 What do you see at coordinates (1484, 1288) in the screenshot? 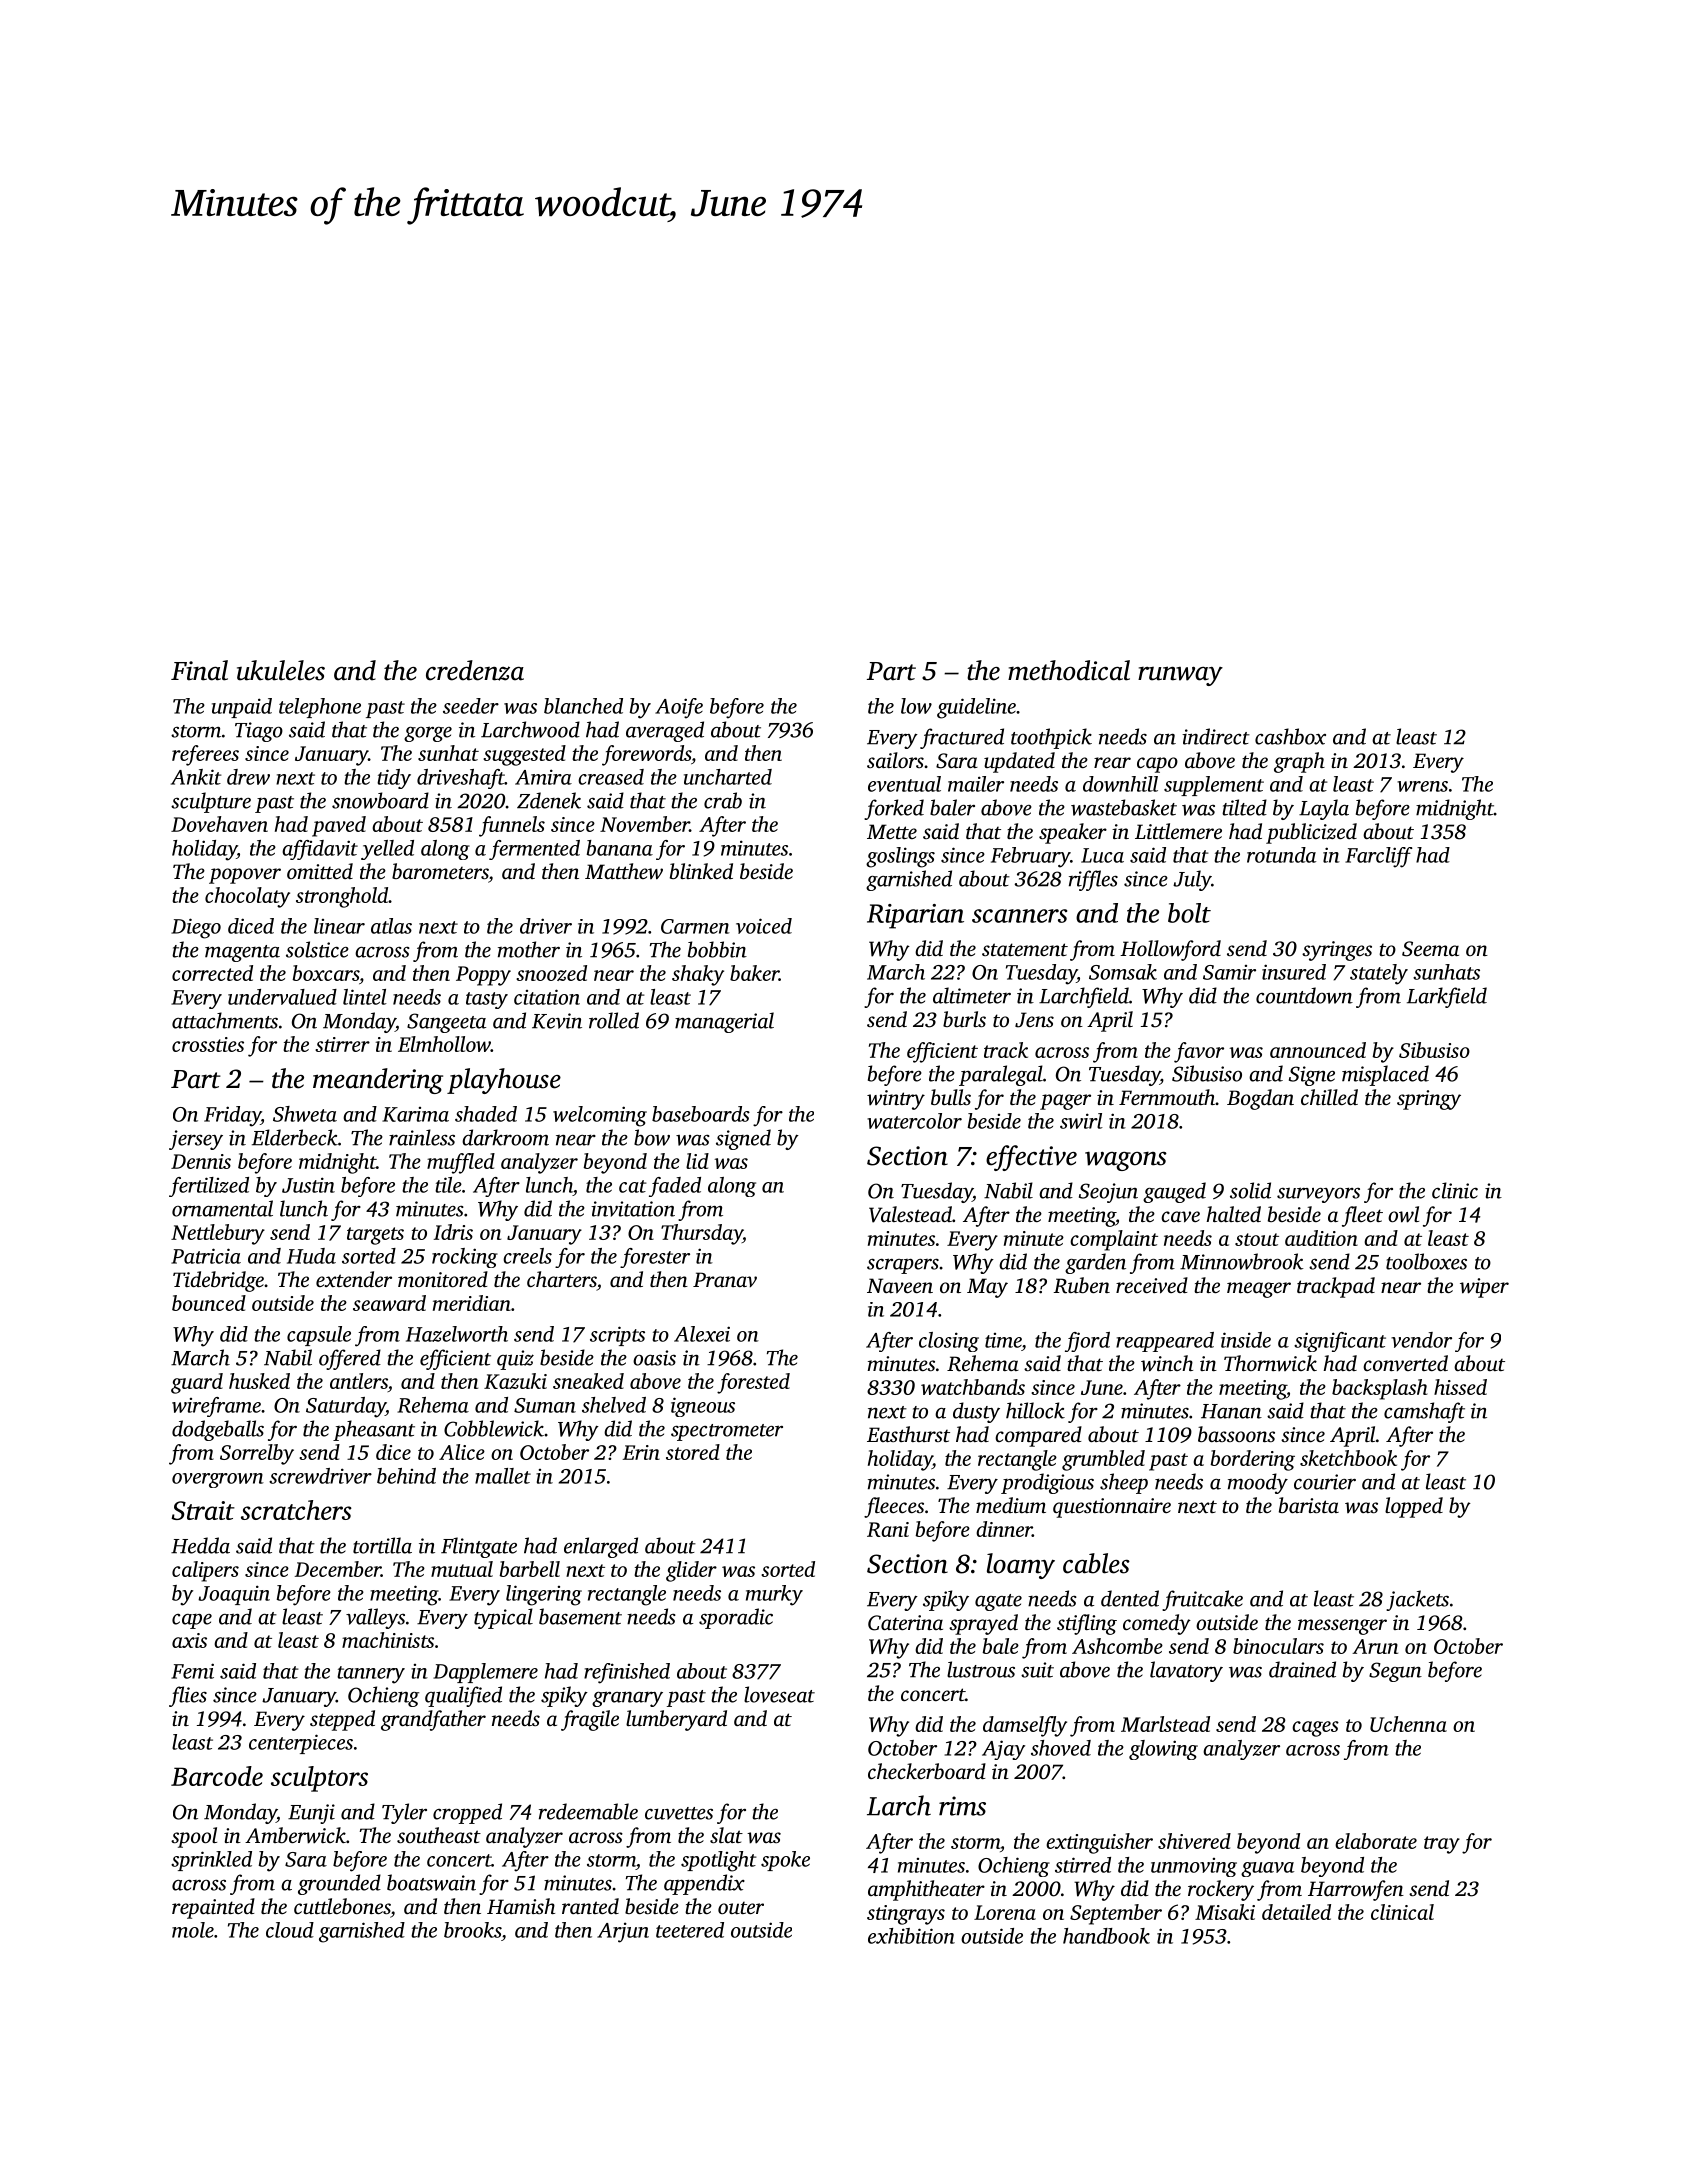
I see `wiper` at bounding box center [1484, 1288].
